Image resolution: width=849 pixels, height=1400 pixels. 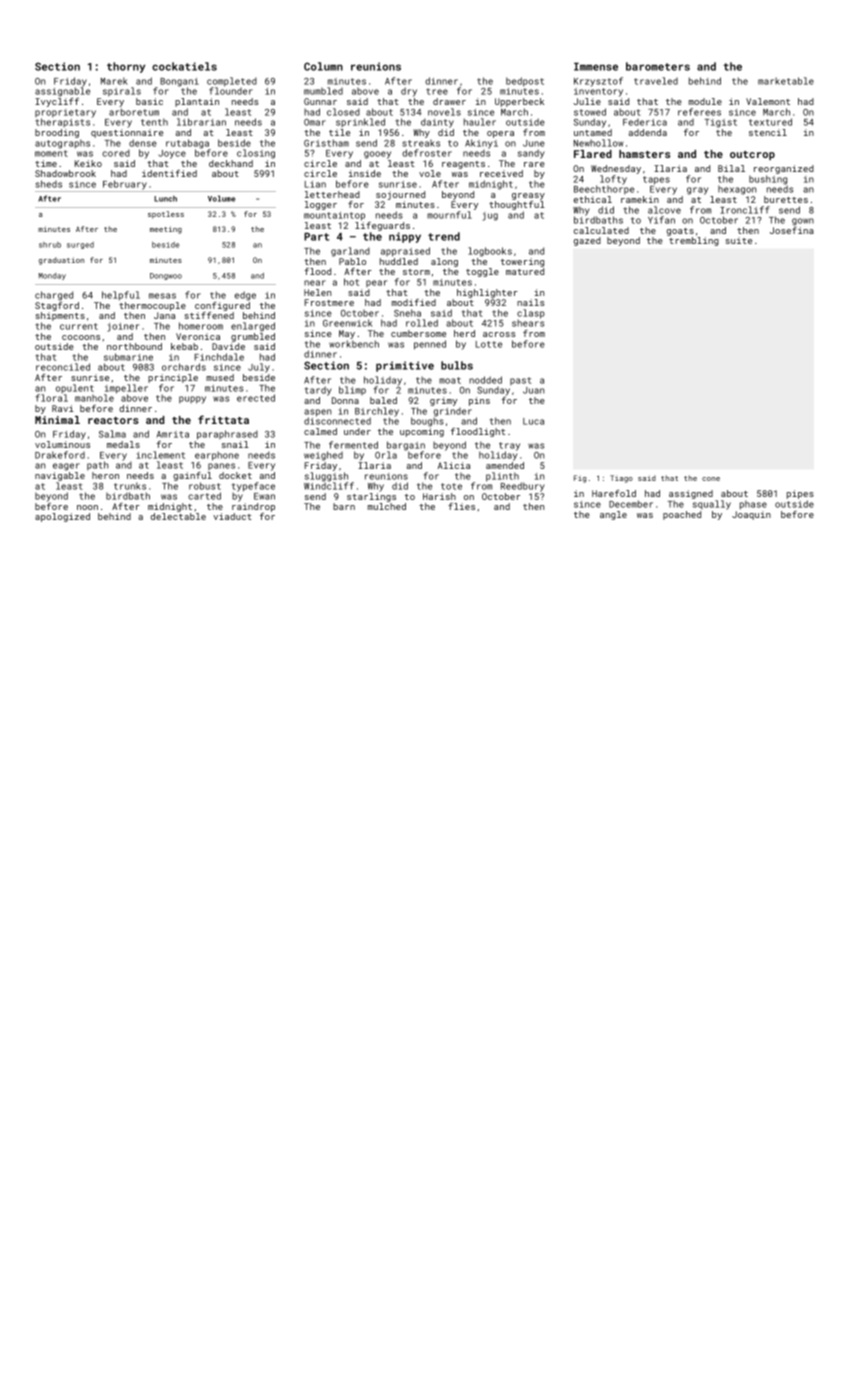 What do you see at coordinates (656, 81) in the screenshot?
I see `traveled` at bounding box center [656, 81].
